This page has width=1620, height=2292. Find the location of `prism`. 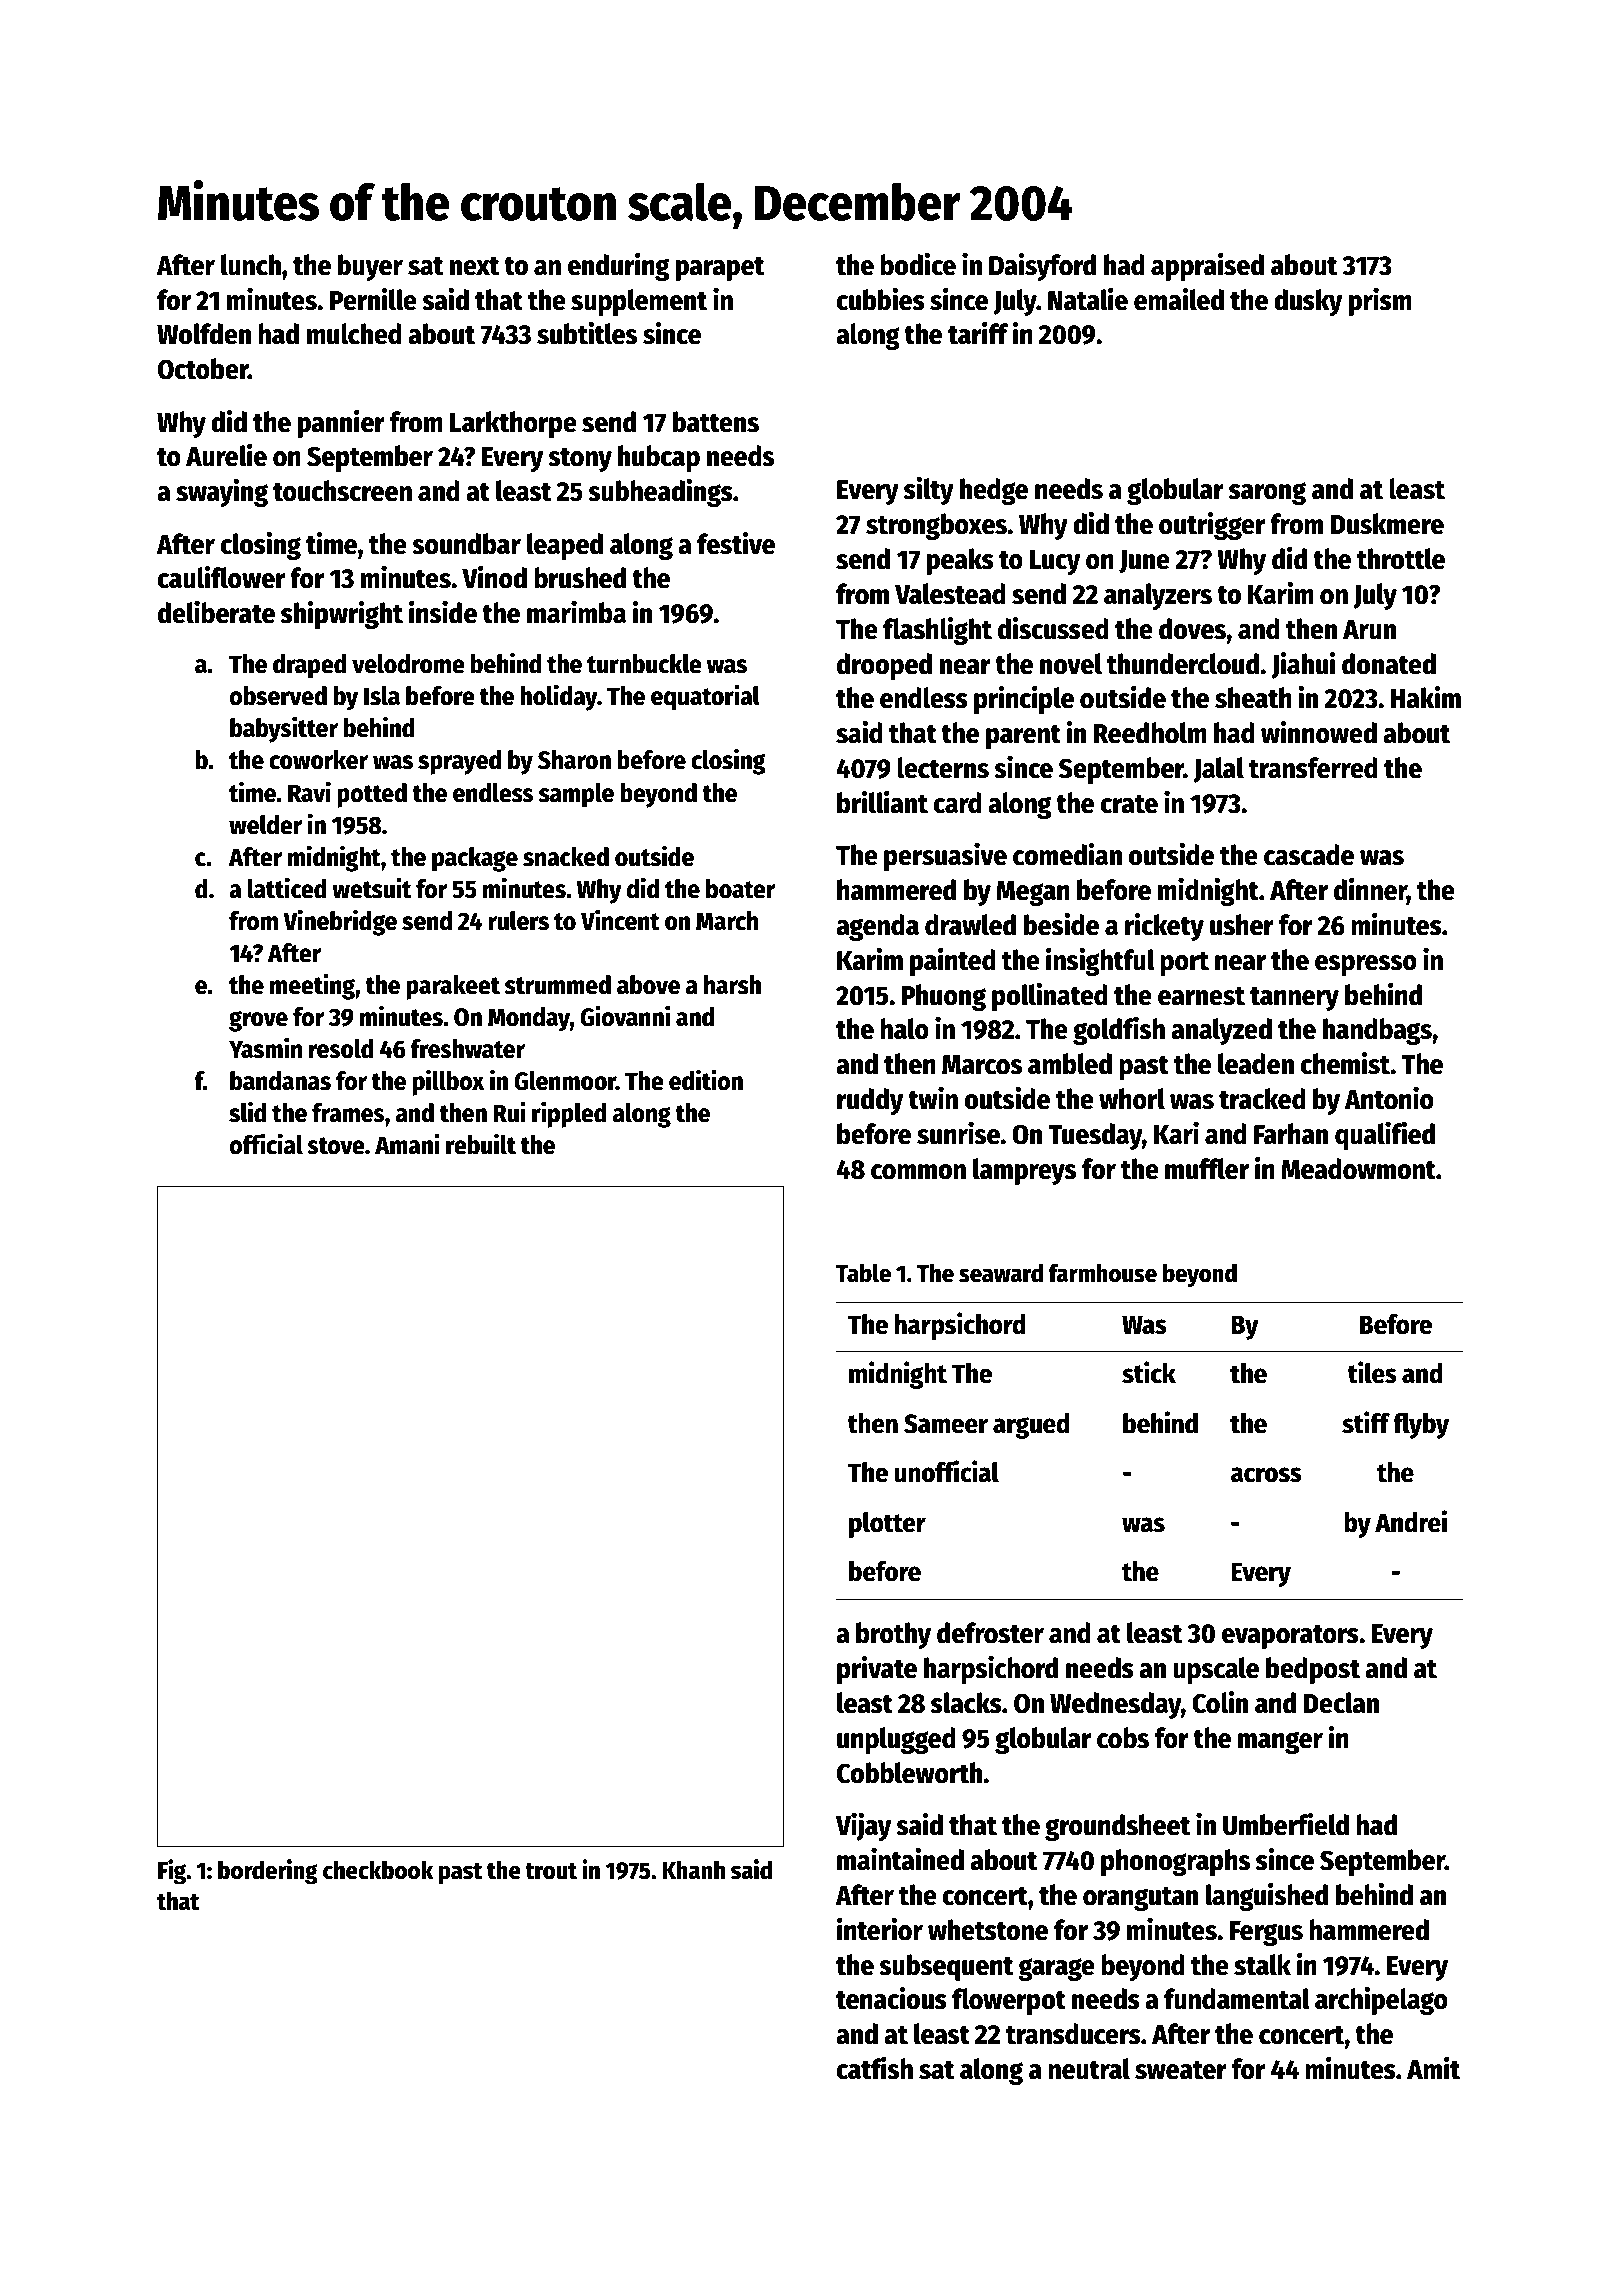

prism is located at coordinates (1380, 302).
